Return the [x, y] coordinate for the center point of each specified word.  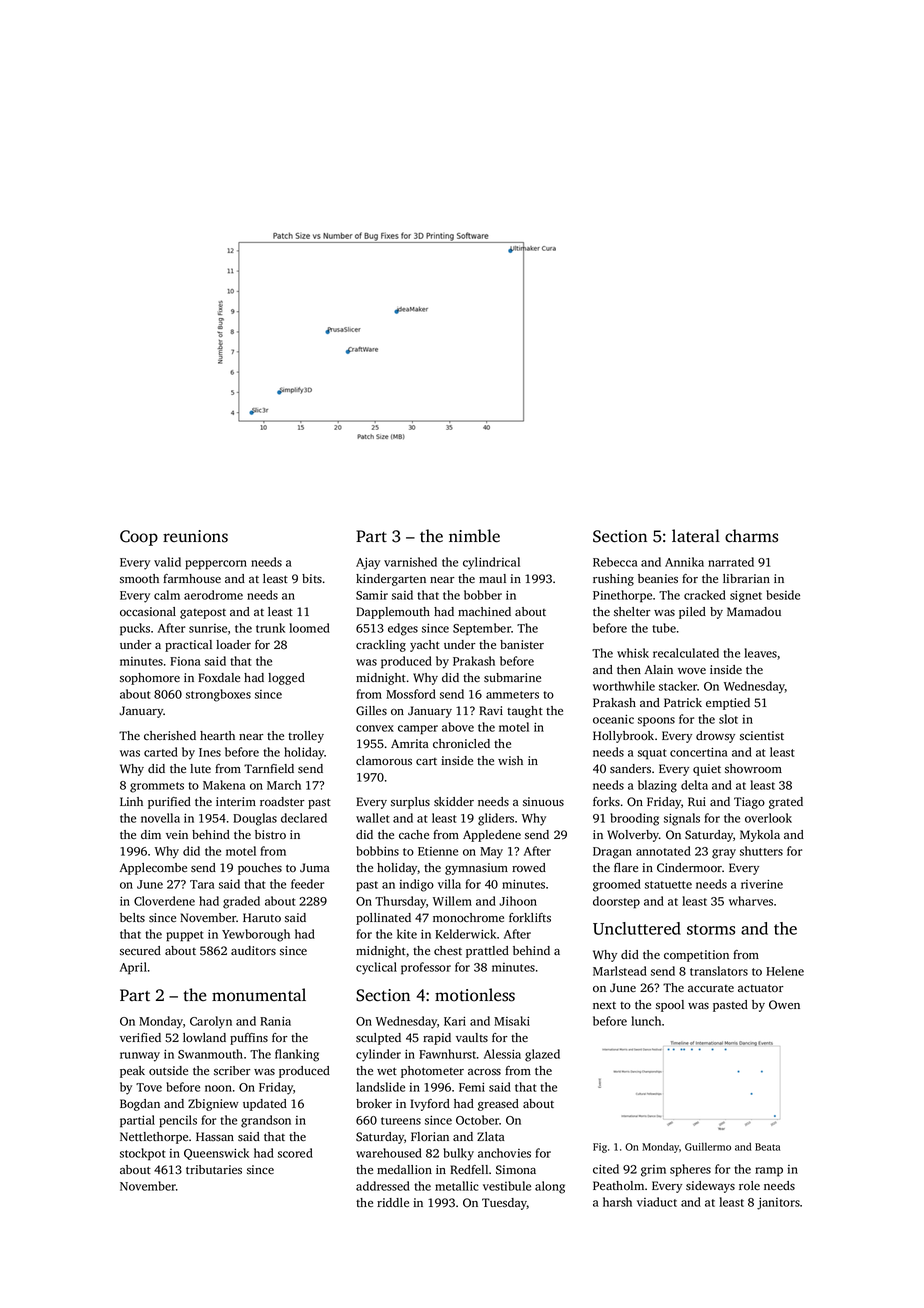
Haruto [262, 917]
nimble [474, 536]
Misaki [512, 1021]
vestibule [507, 1186]
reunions [195, 536]
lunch [646, 1021]
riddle [393, 1202]
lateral [696, 536]
